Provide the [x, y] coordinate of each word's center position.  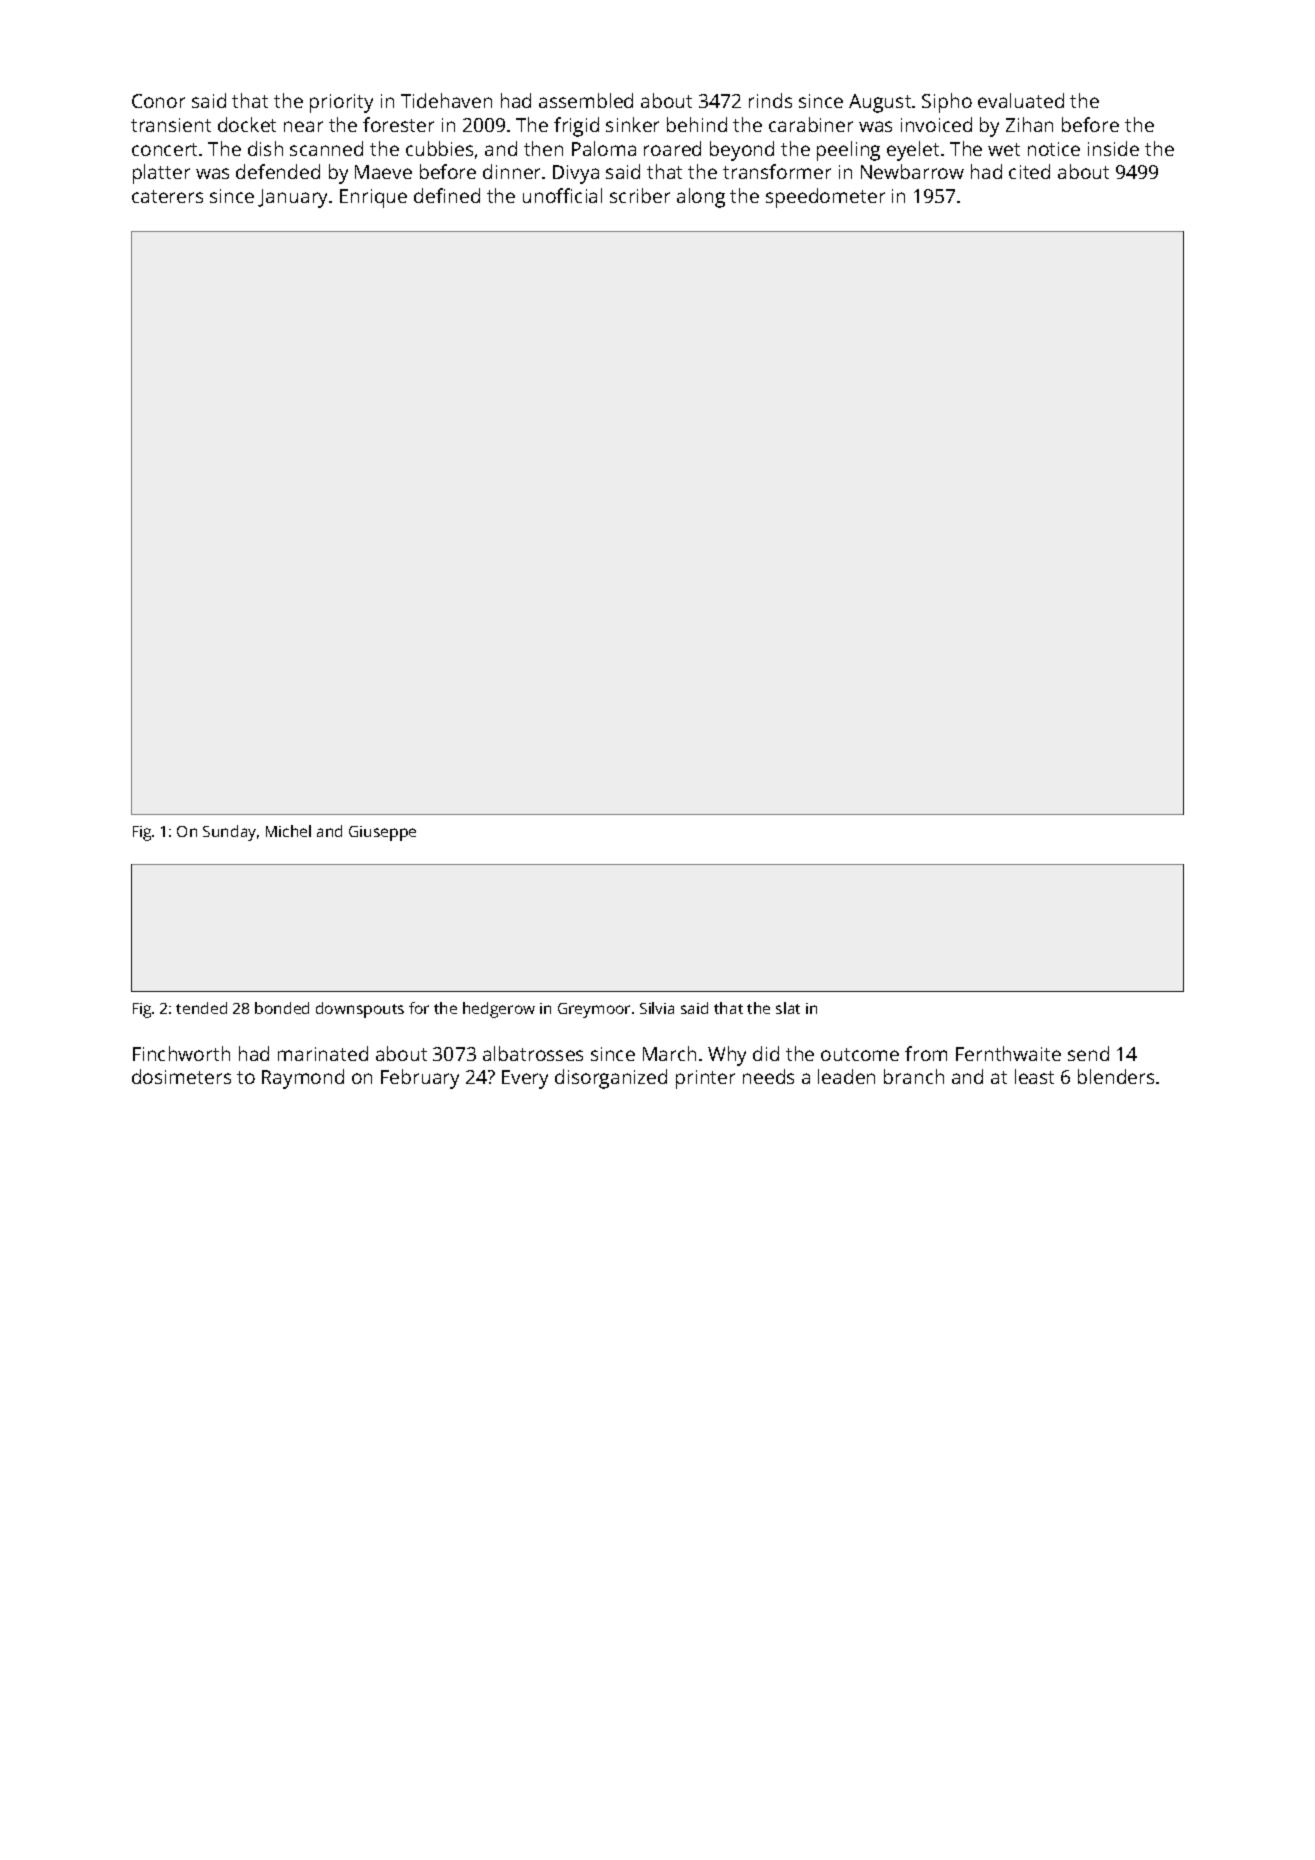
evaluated [1021, 100]
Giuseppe [382, 833]
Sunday [229, 833]
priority [341, 103]
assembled [586, 100]
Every [525, 1079]
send [1088, 1053]
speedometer [825, 198]
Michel [288, 831]
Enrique [373, 198]
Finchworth [181, 1053]
